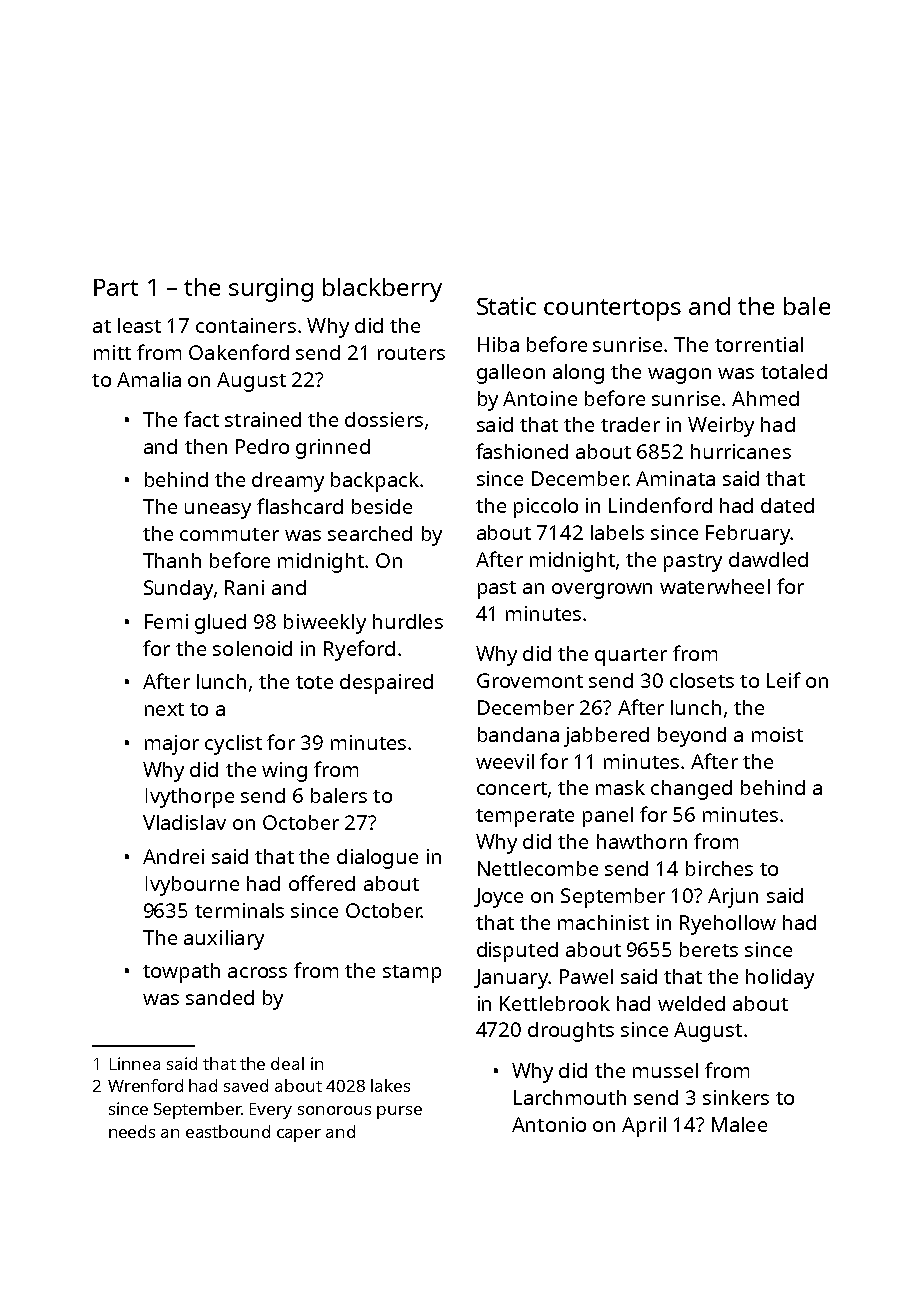  What do you see at coordinates (759, 344) in the screenshot?
I see `torrential` at bounding box center [759, 344].
